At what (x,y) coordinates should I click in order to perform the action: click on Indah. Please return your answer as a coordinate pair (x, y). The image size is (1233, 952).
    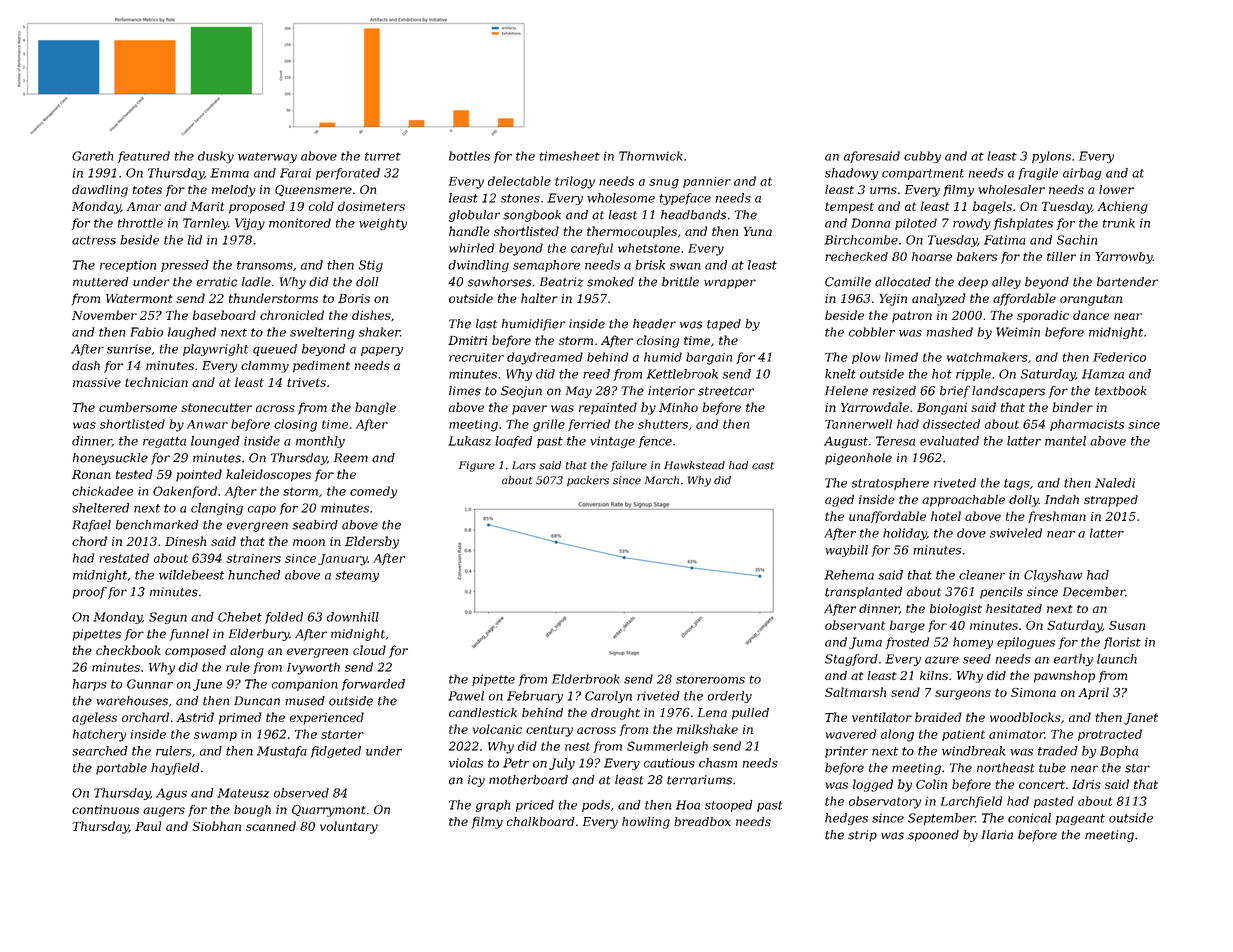
    Looking at the image, I should click on (1062, 499).
